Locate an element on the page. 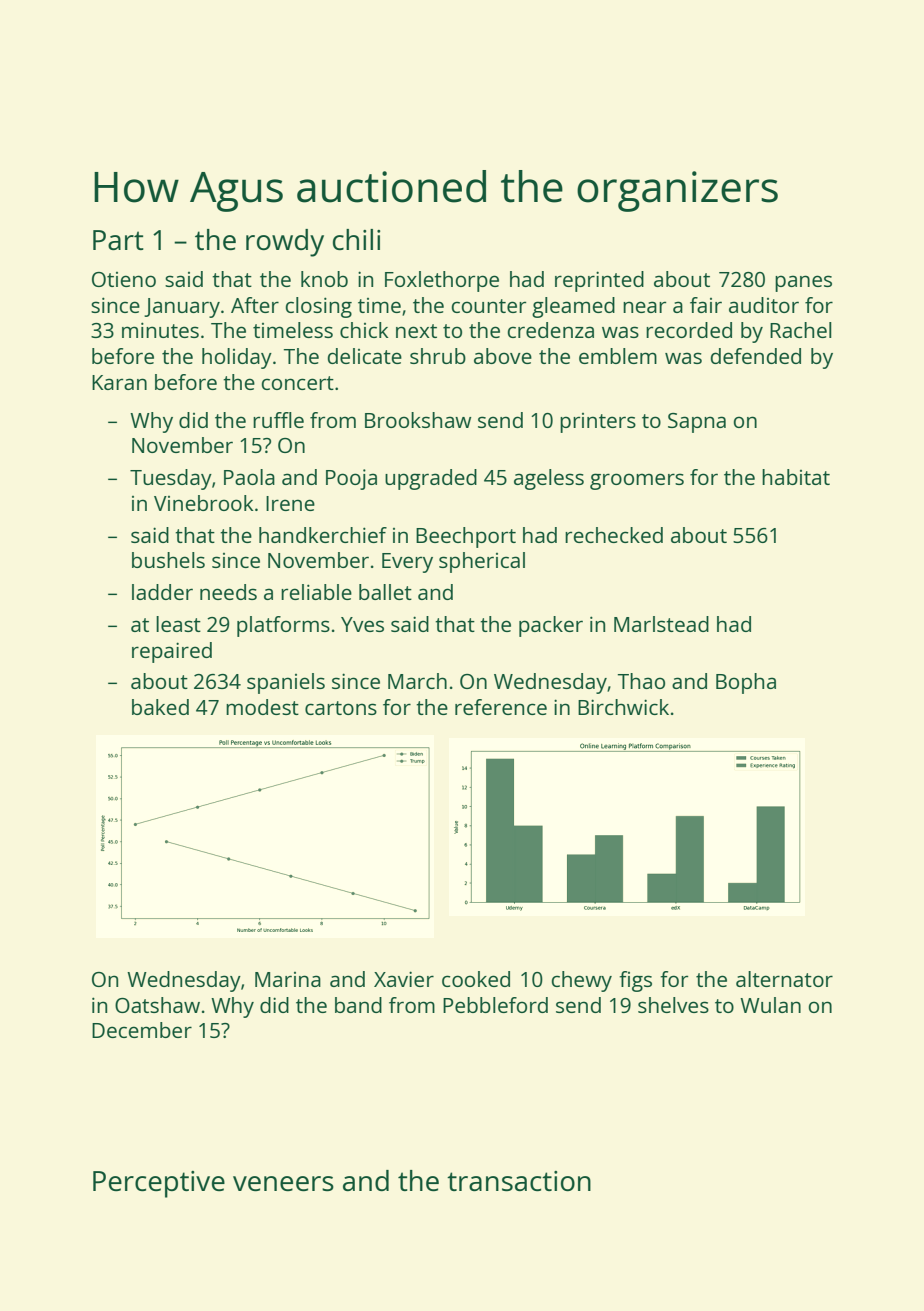  alternator is located at coordinates (784, 979).
